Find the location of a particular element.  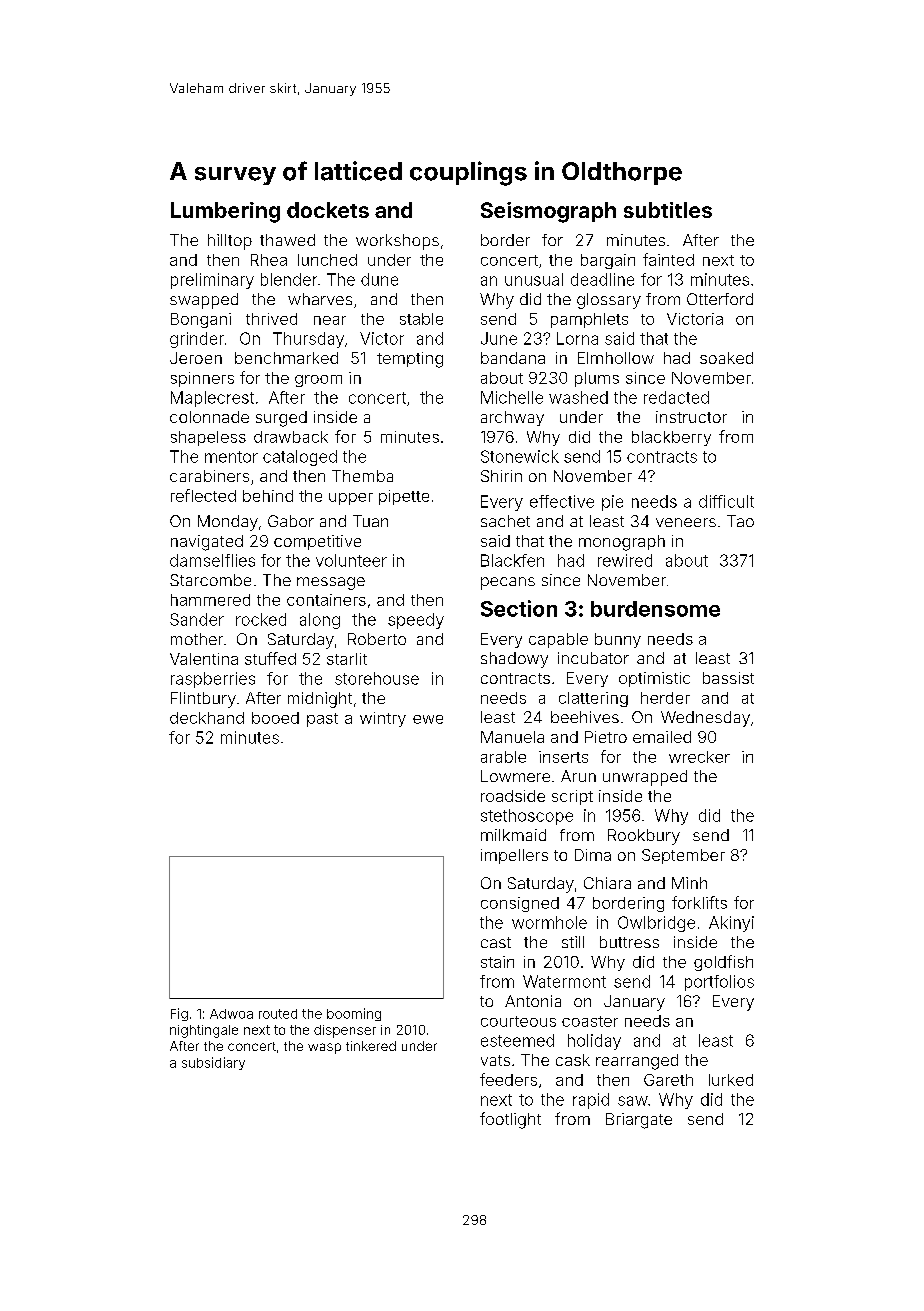

veneers is located at coordinates (686, 522).
